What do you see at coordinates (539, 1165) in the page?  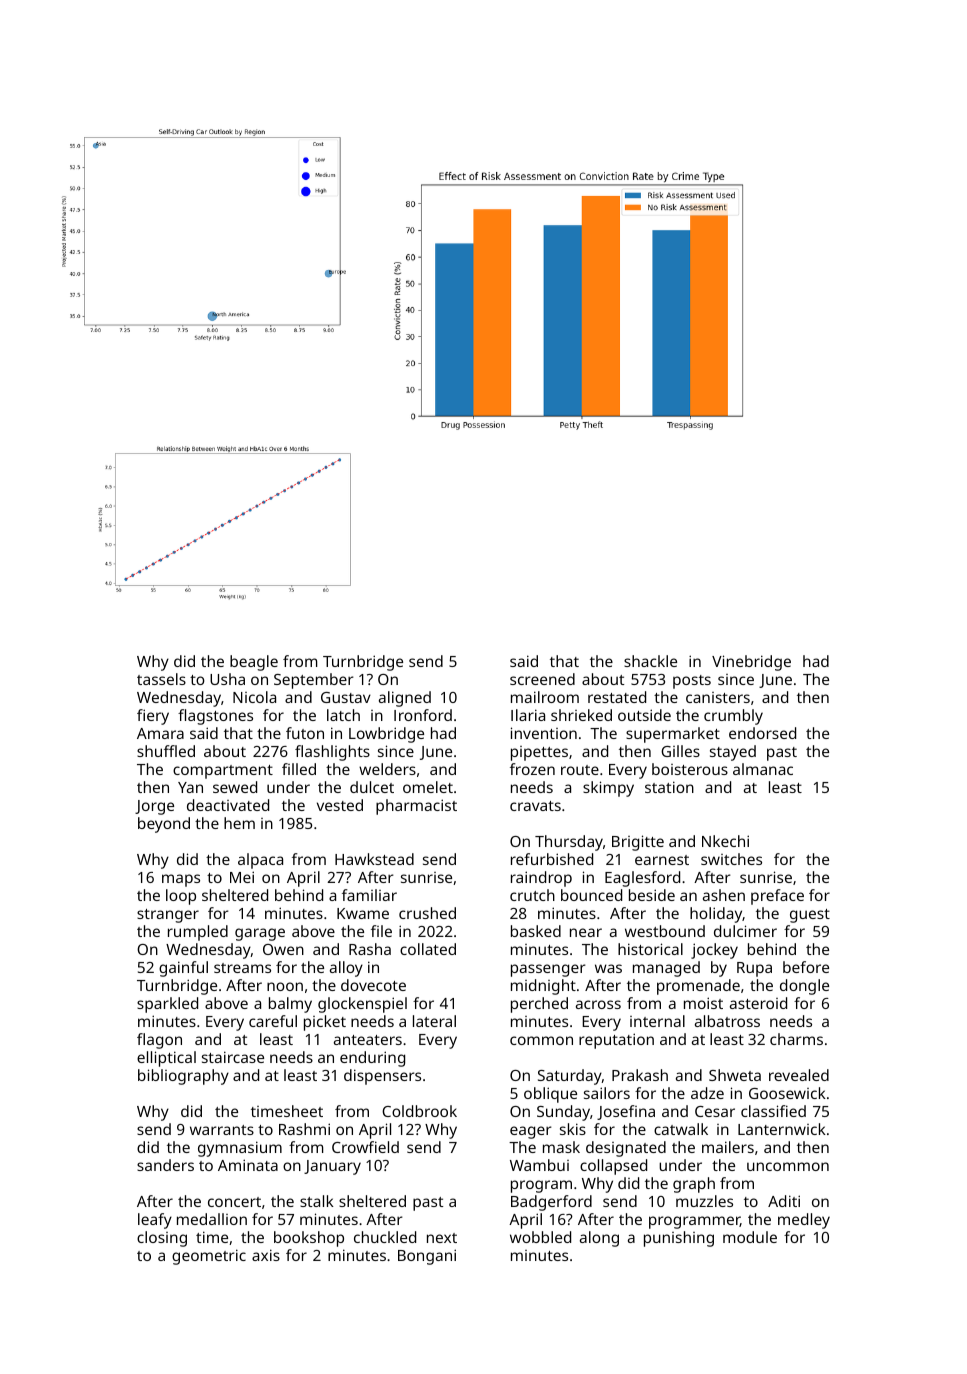 I see `Wambui` at bounding box center [539, 1165].
